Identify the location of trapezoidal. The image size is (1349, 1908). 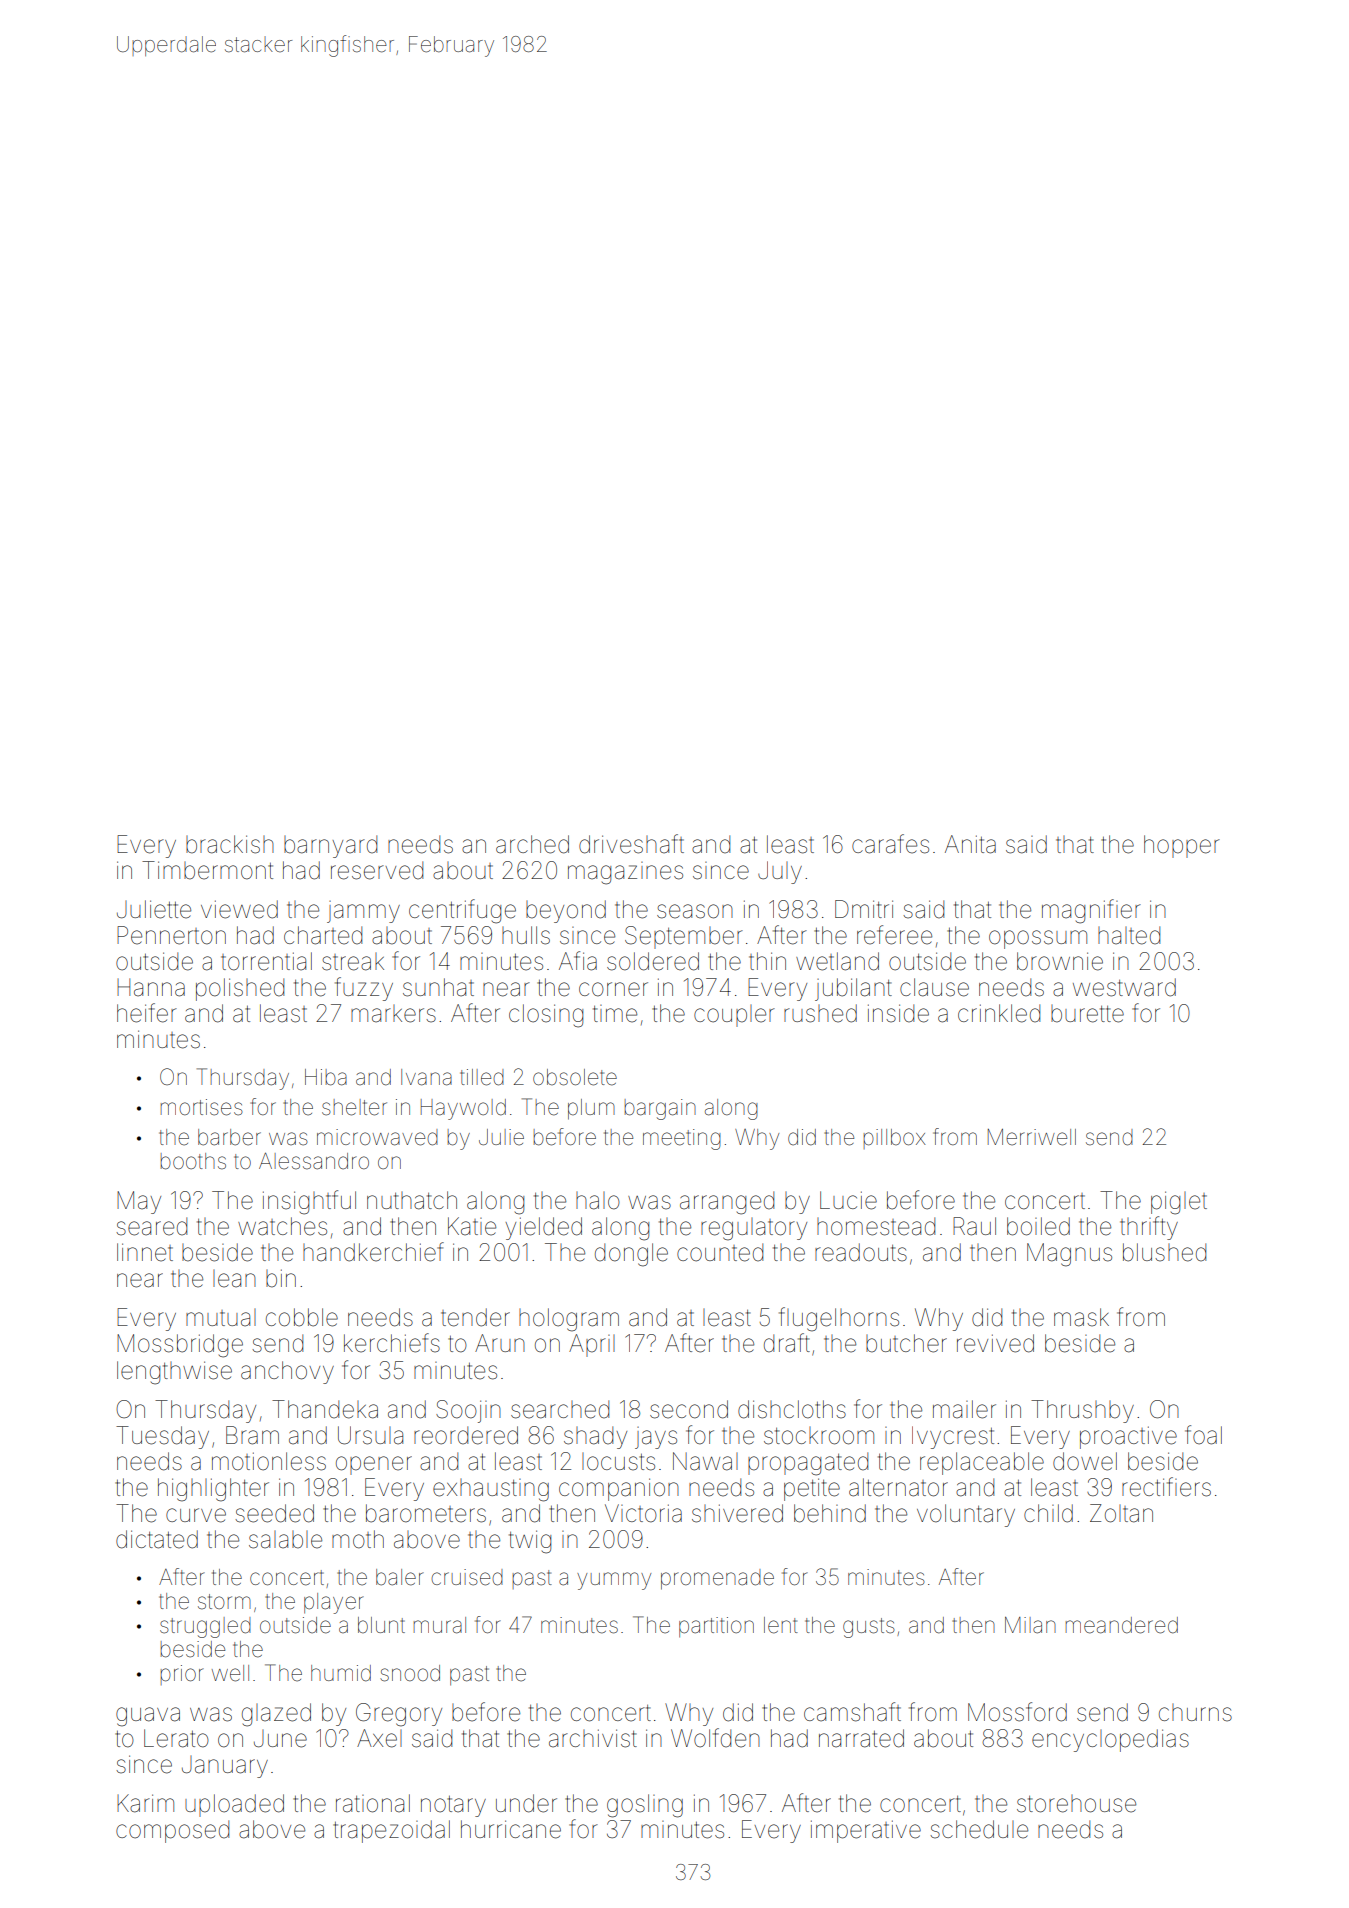
(391, 1831).
